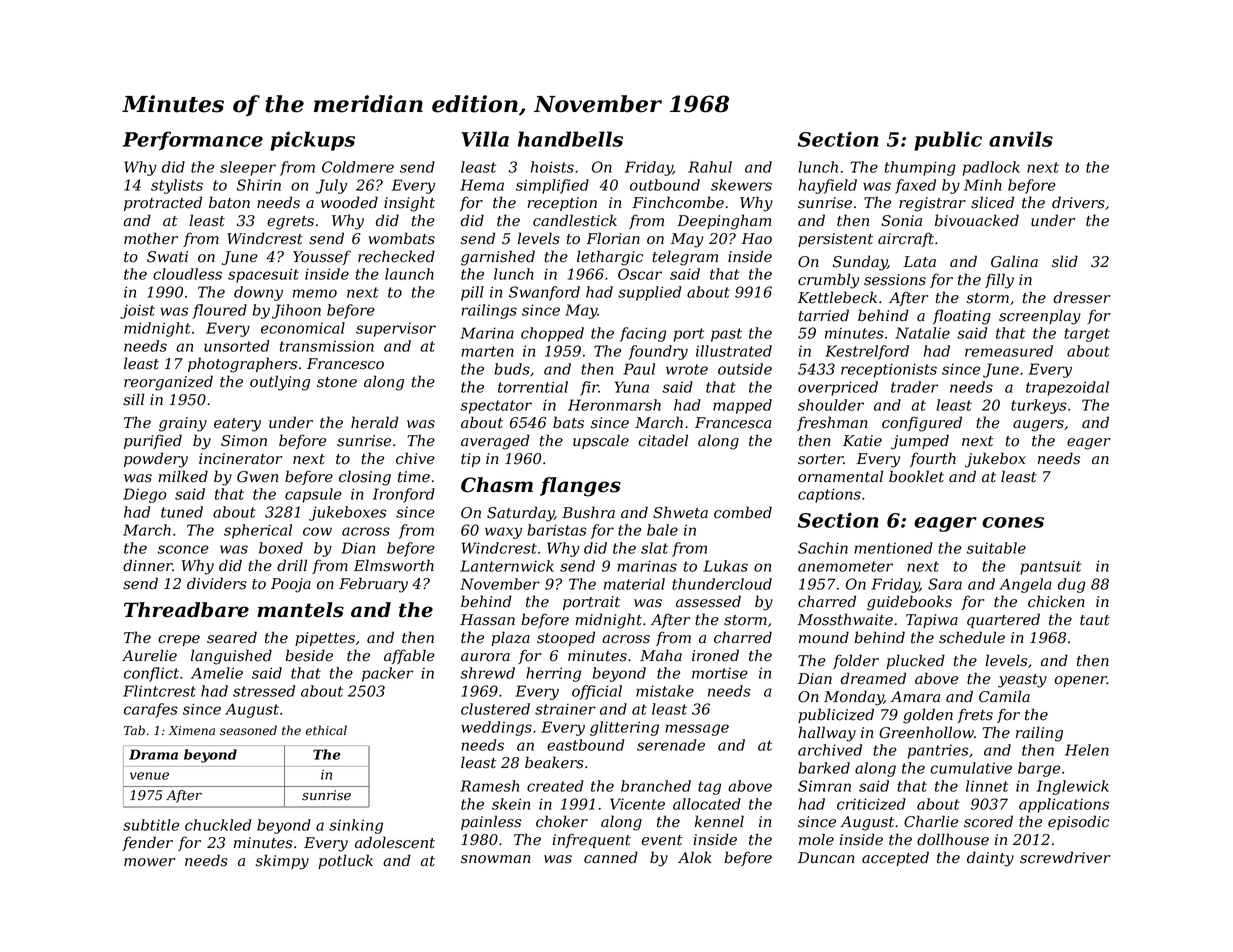 This screenshot has height=952, width=1233. Describe the element at coordinates (192, 140) in the screenshot. I see `Performance` at that location.
